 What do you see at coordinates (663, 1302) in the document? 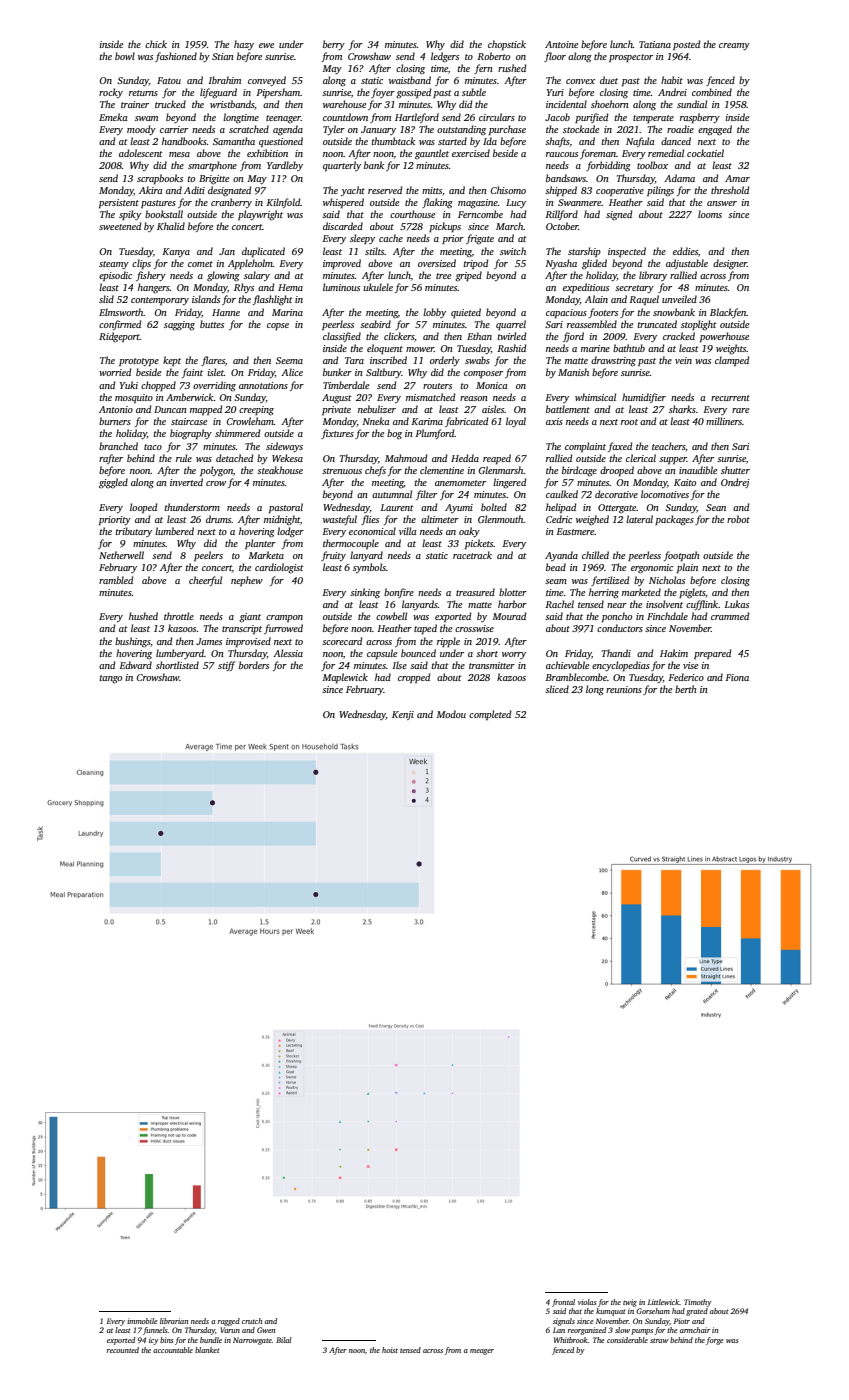
I see `Littlewick` at bounding box center [663, 1302].
